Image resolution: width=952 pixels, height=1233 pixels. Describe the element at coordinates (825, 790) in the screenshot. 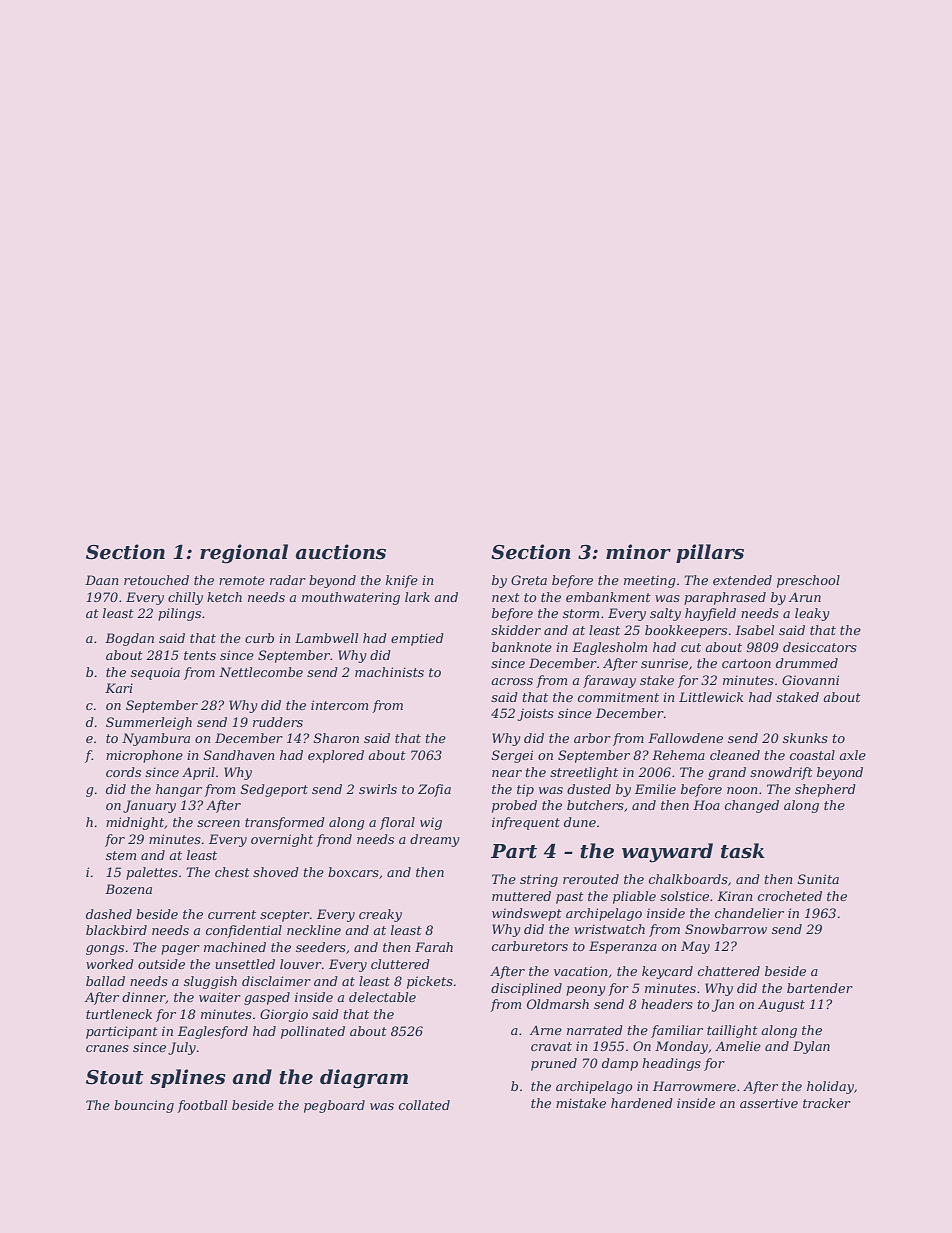

I see `shepherd` at that location.
